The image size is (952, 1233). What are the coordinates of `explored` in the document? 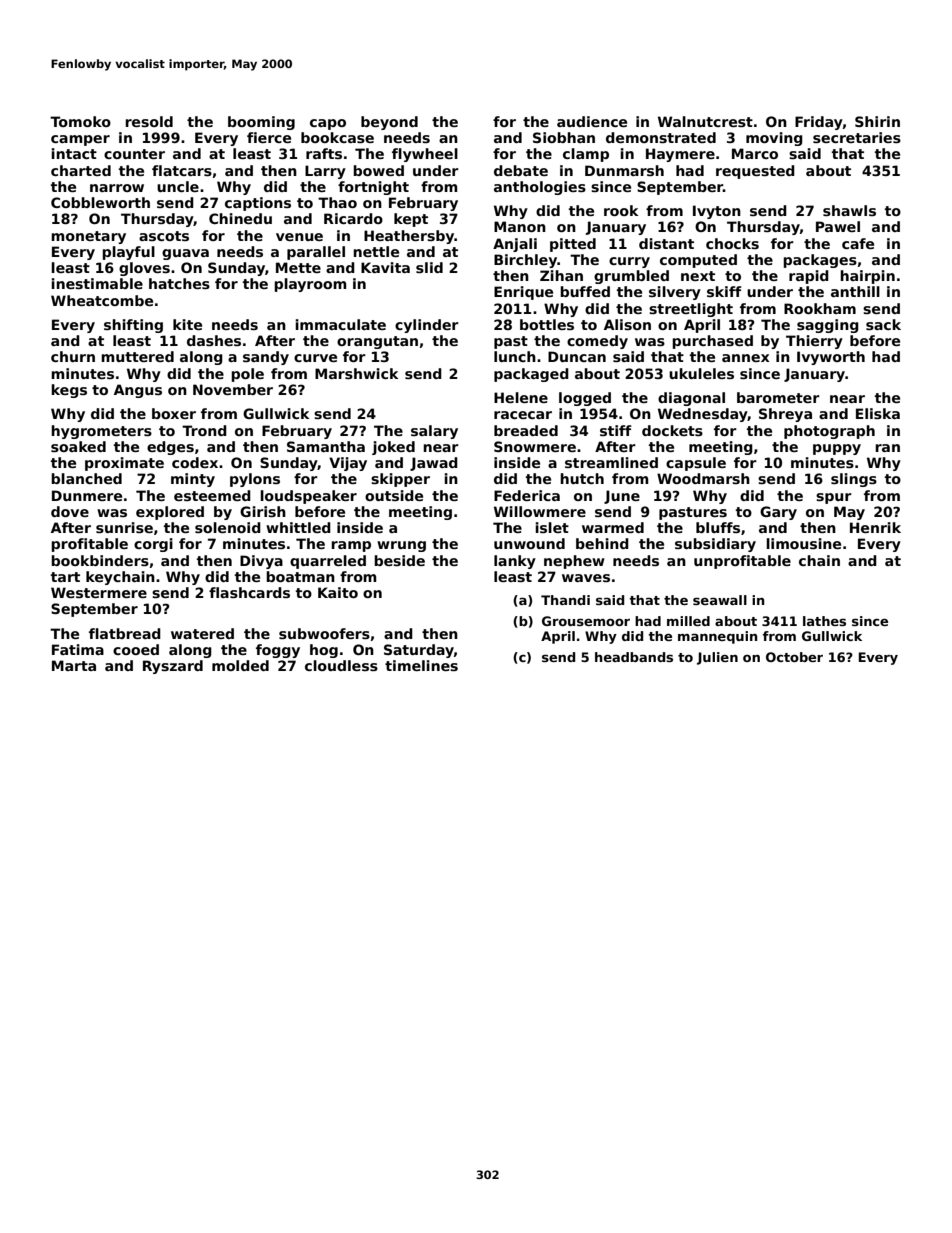 It's located at (170, 513).
